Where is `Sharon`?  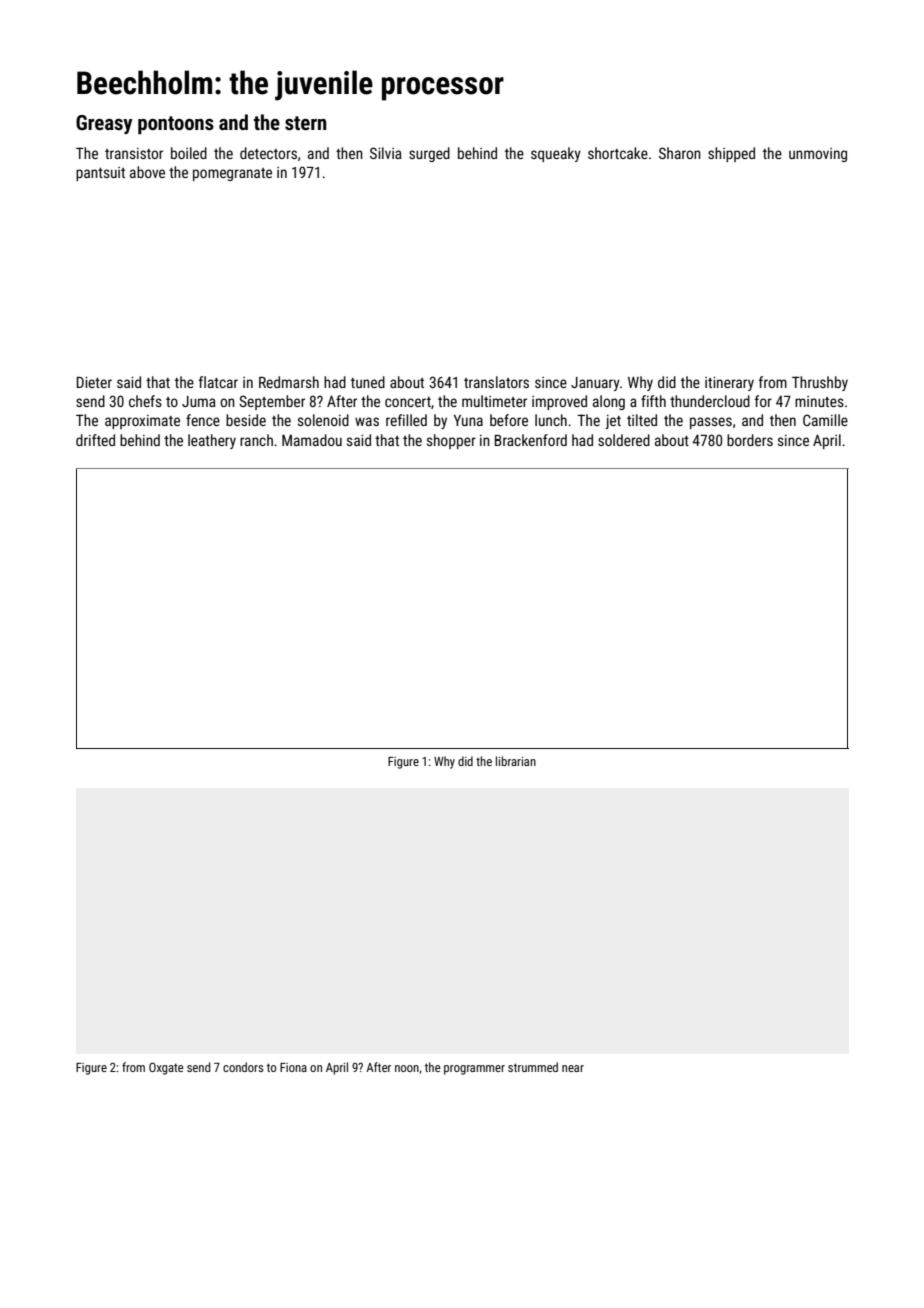
Sharon is located at coordinates (680, 153).
